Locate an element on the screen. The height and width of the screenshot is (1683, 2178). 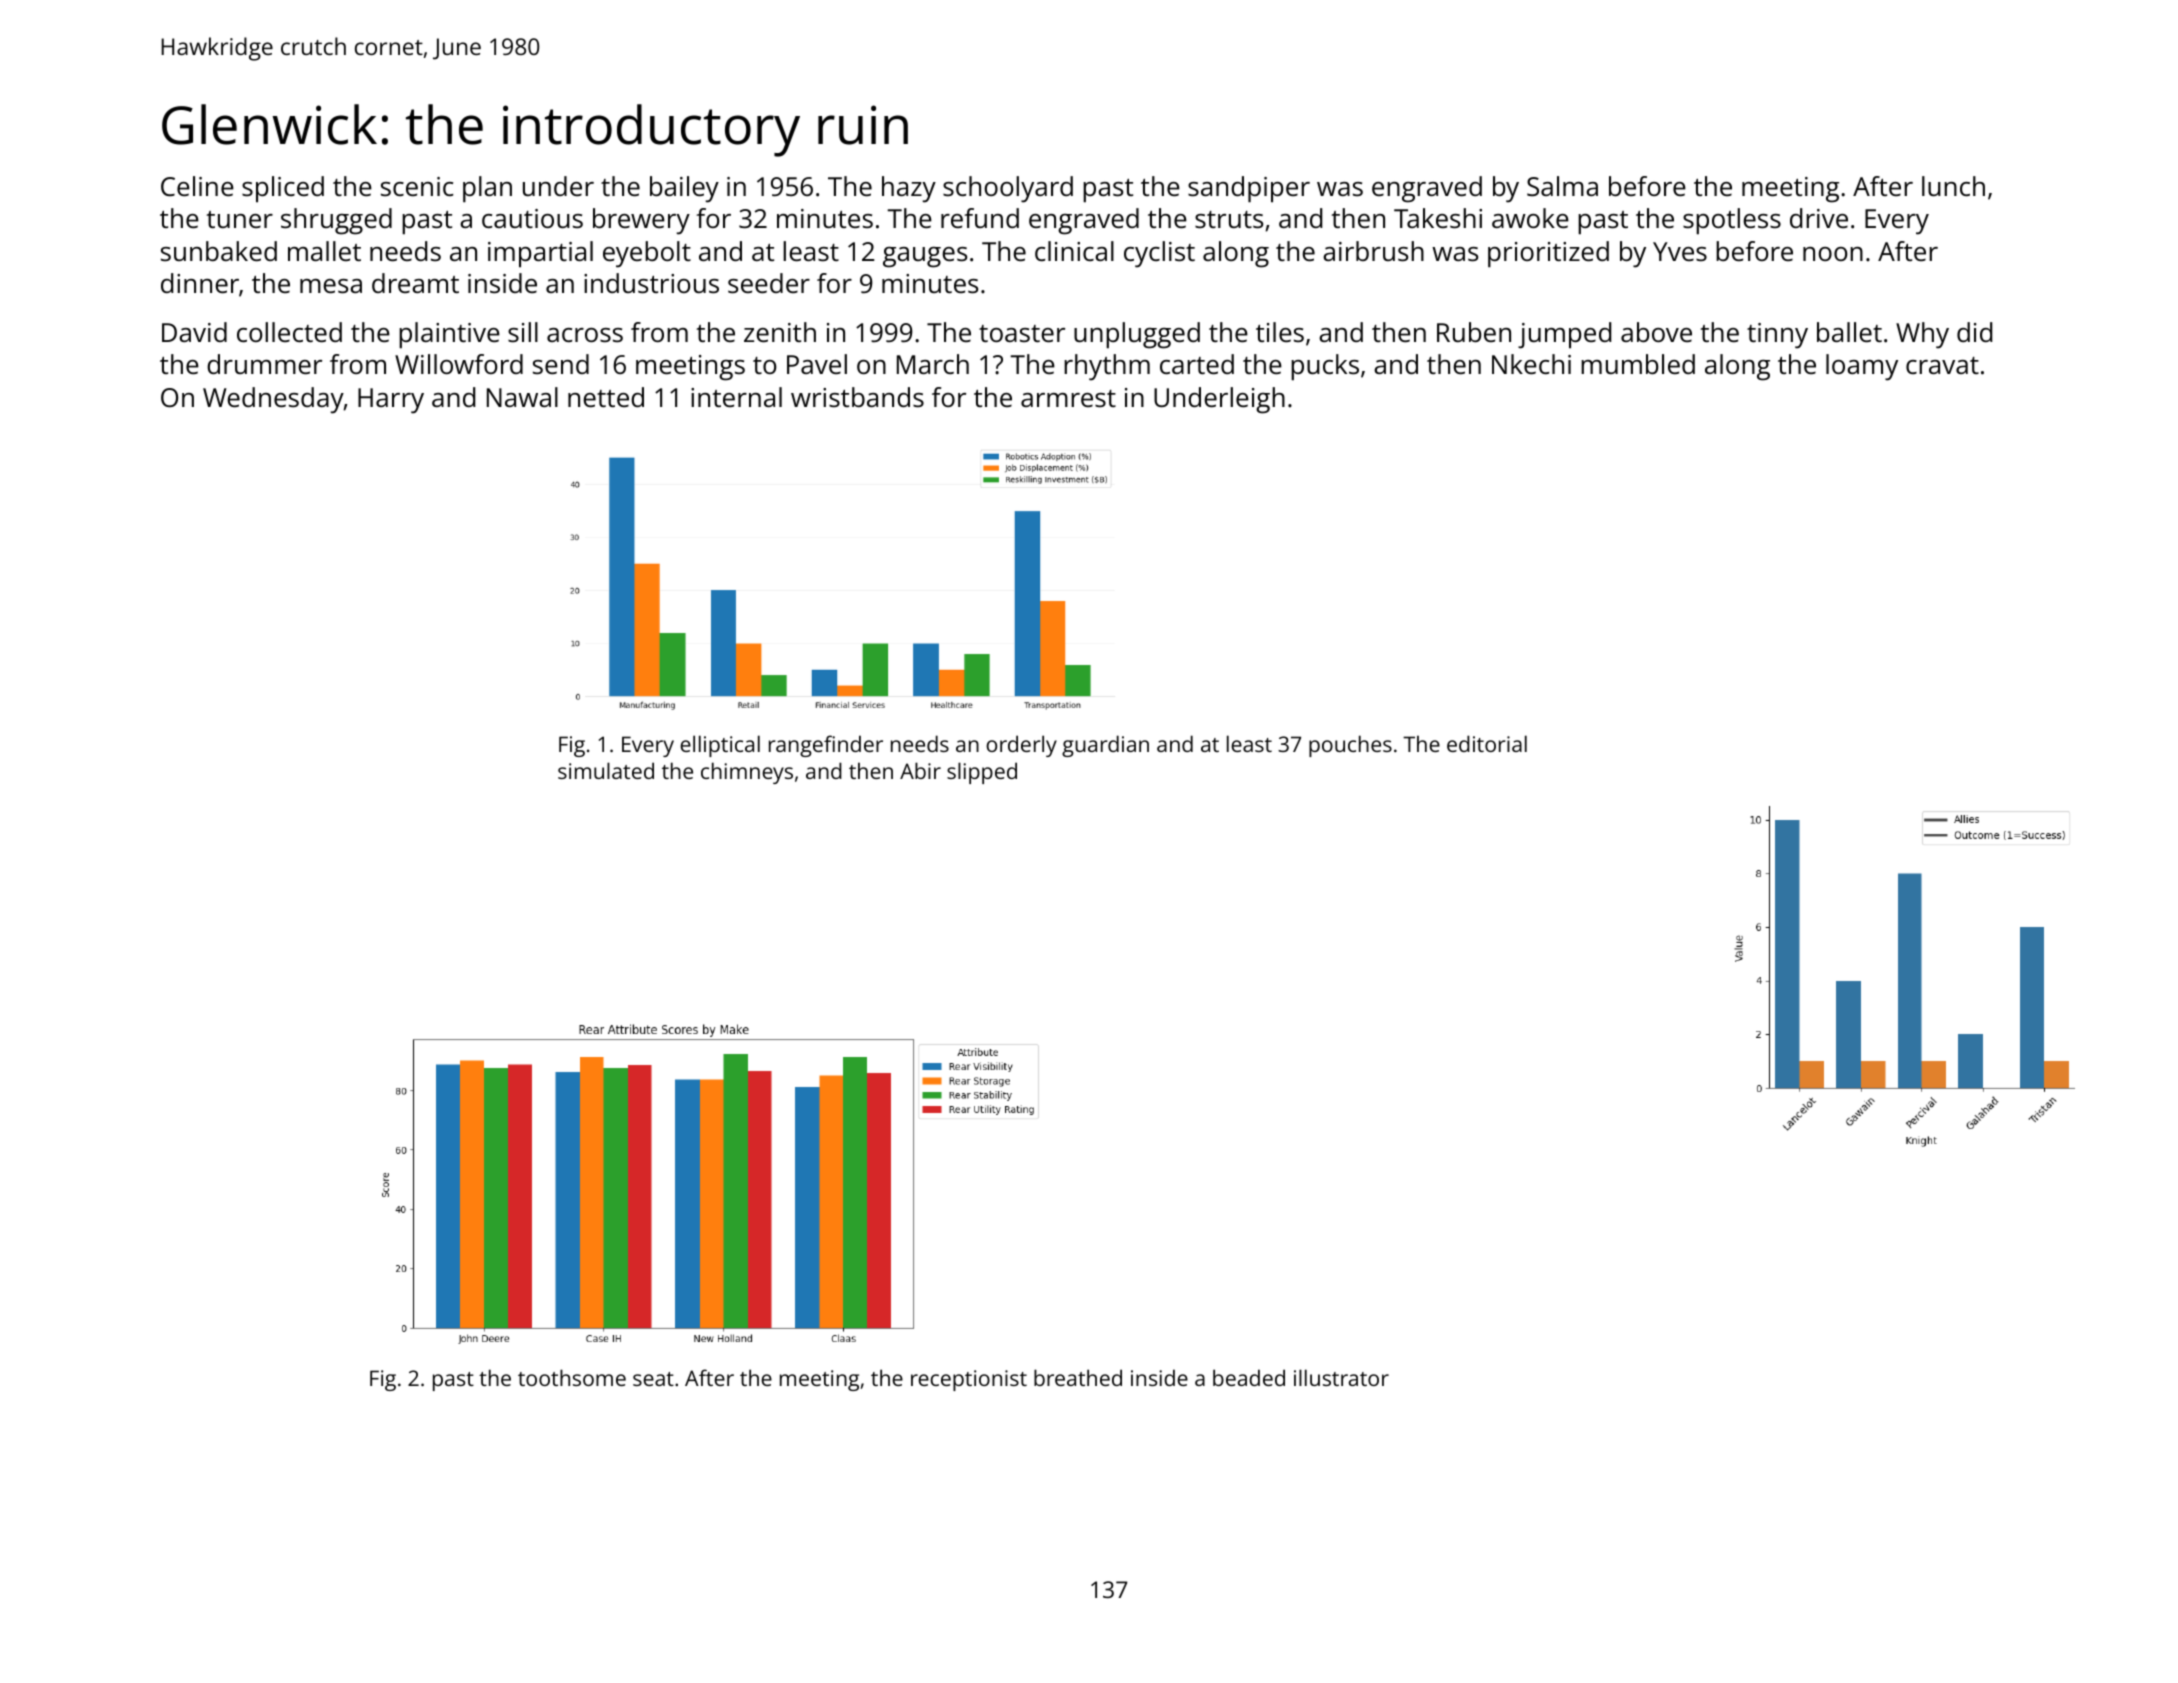
toothsome is located at coordinates (572, 1377).
